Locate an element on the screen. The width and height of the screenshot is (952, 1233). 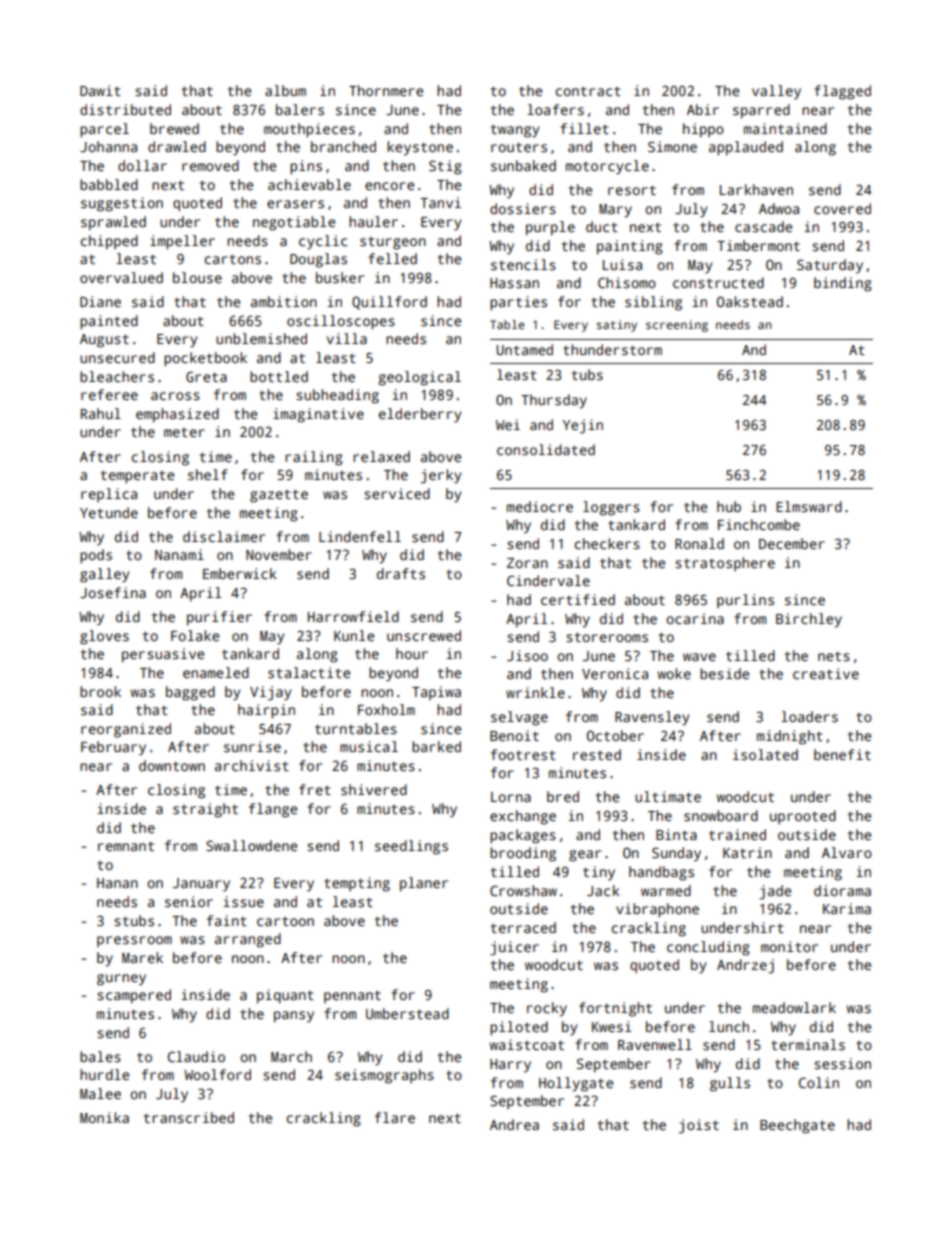
Finchcombe is located at coordinates (759, 524).
